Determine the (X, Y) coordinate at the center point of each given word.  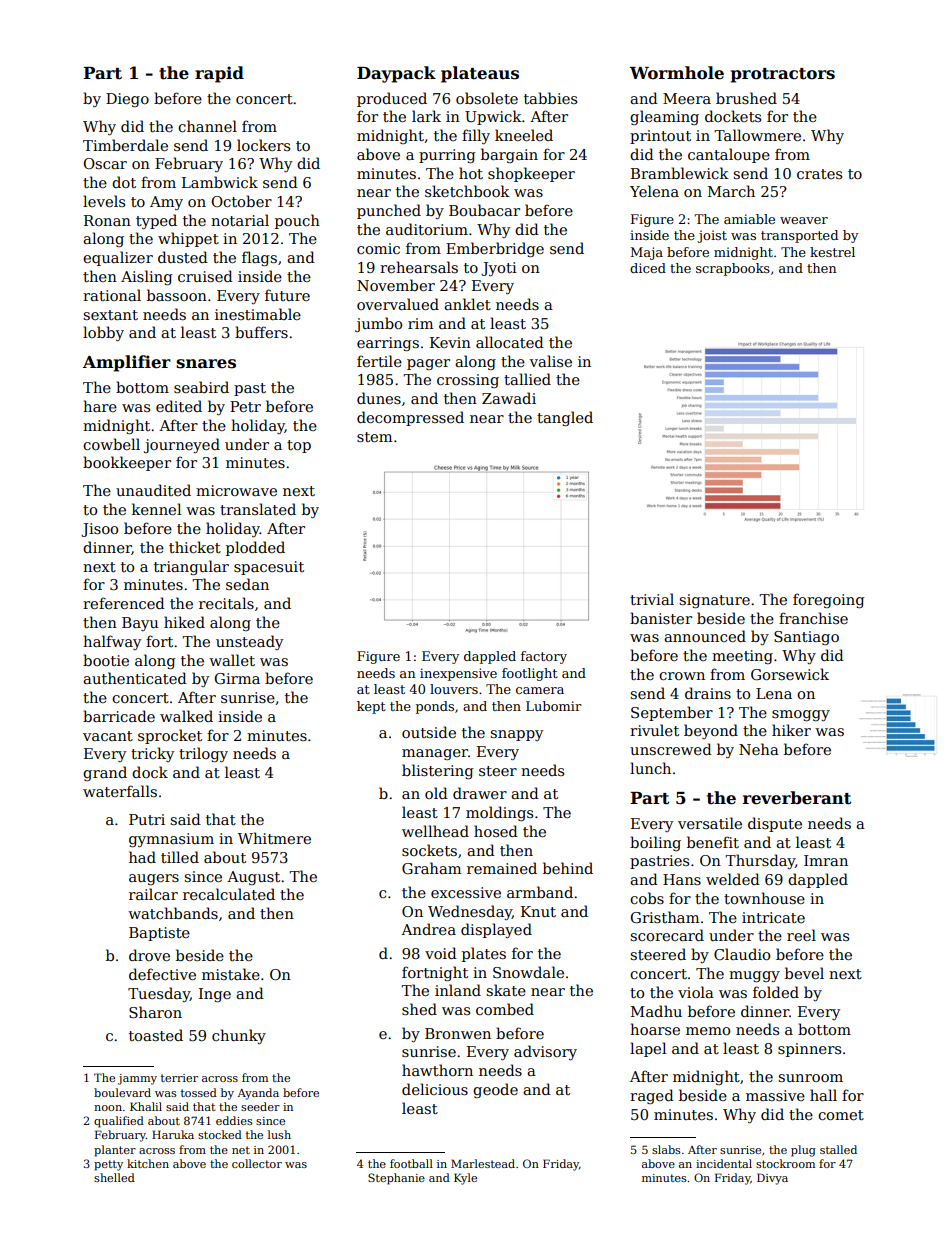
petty (108, 1165)
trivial (652, 599)
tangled (565, 418)
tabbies (550, 98)
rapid (219, 74)
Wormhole (677, 73)
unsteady (249, 642)
